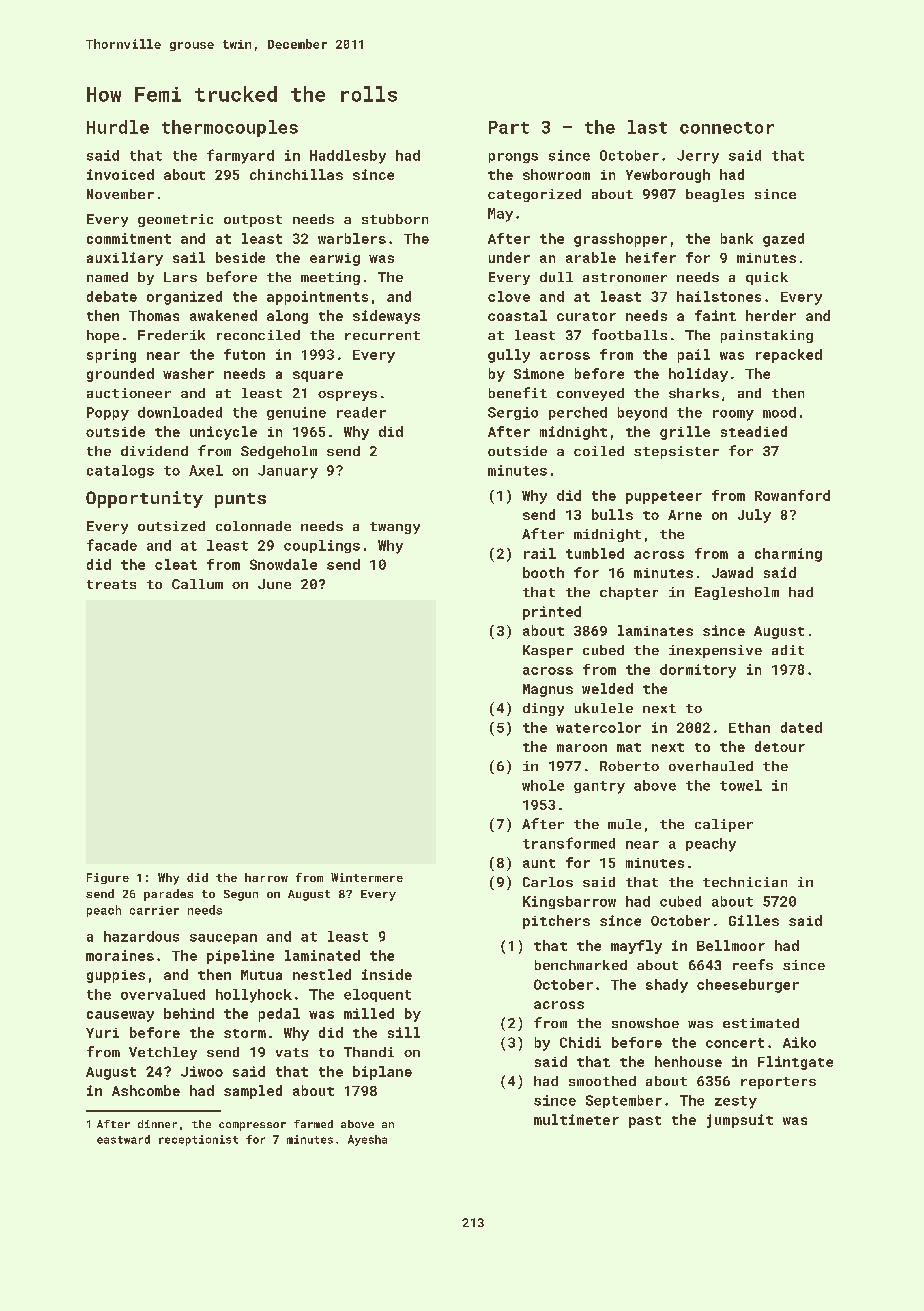  What do you see at coordinates (120, 174) in the page?
I see `invoiced` at bounding box center [120, 174].
